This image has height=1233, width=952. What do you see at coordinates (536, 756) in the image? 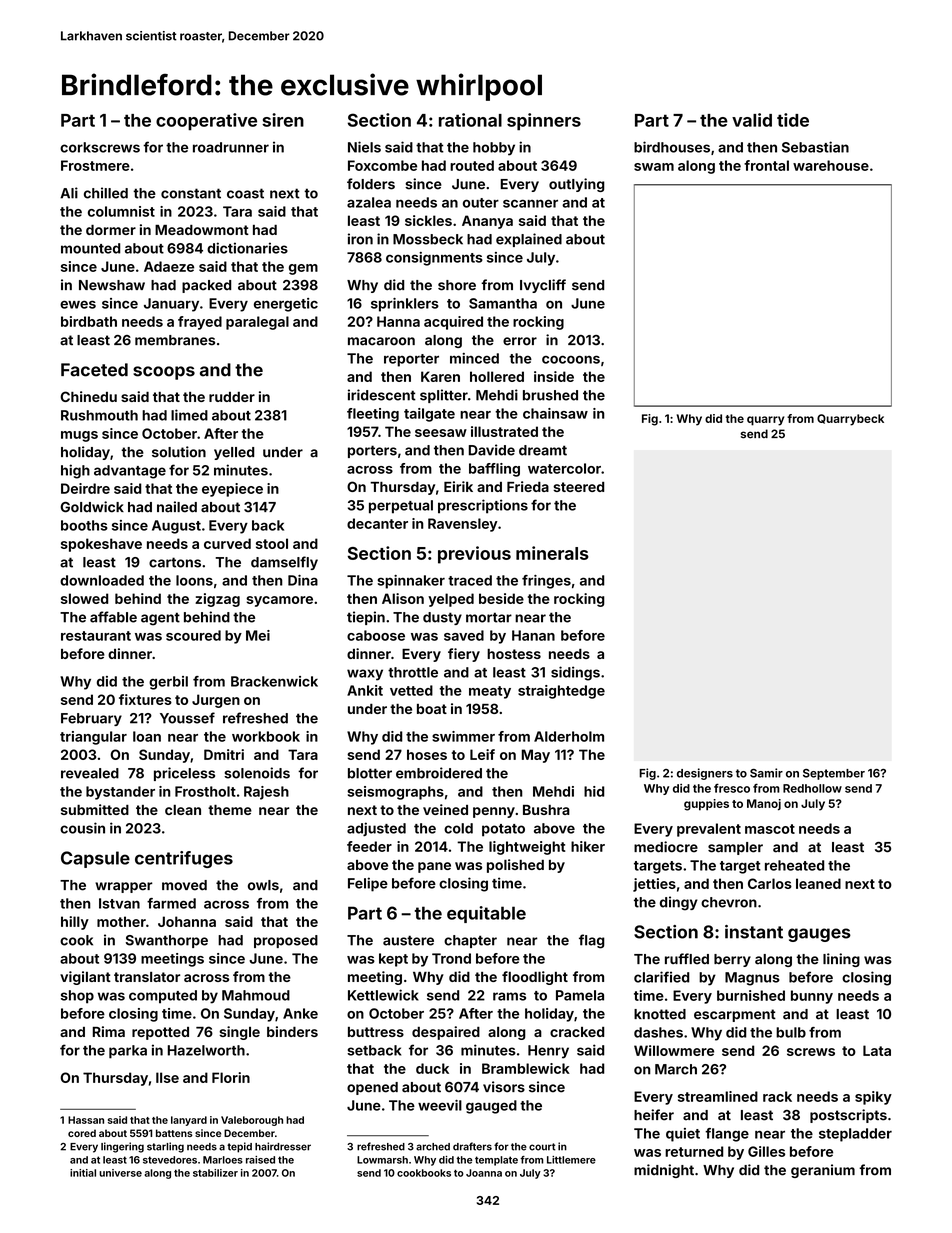
I see `May` at bounding box center [536, 756].
